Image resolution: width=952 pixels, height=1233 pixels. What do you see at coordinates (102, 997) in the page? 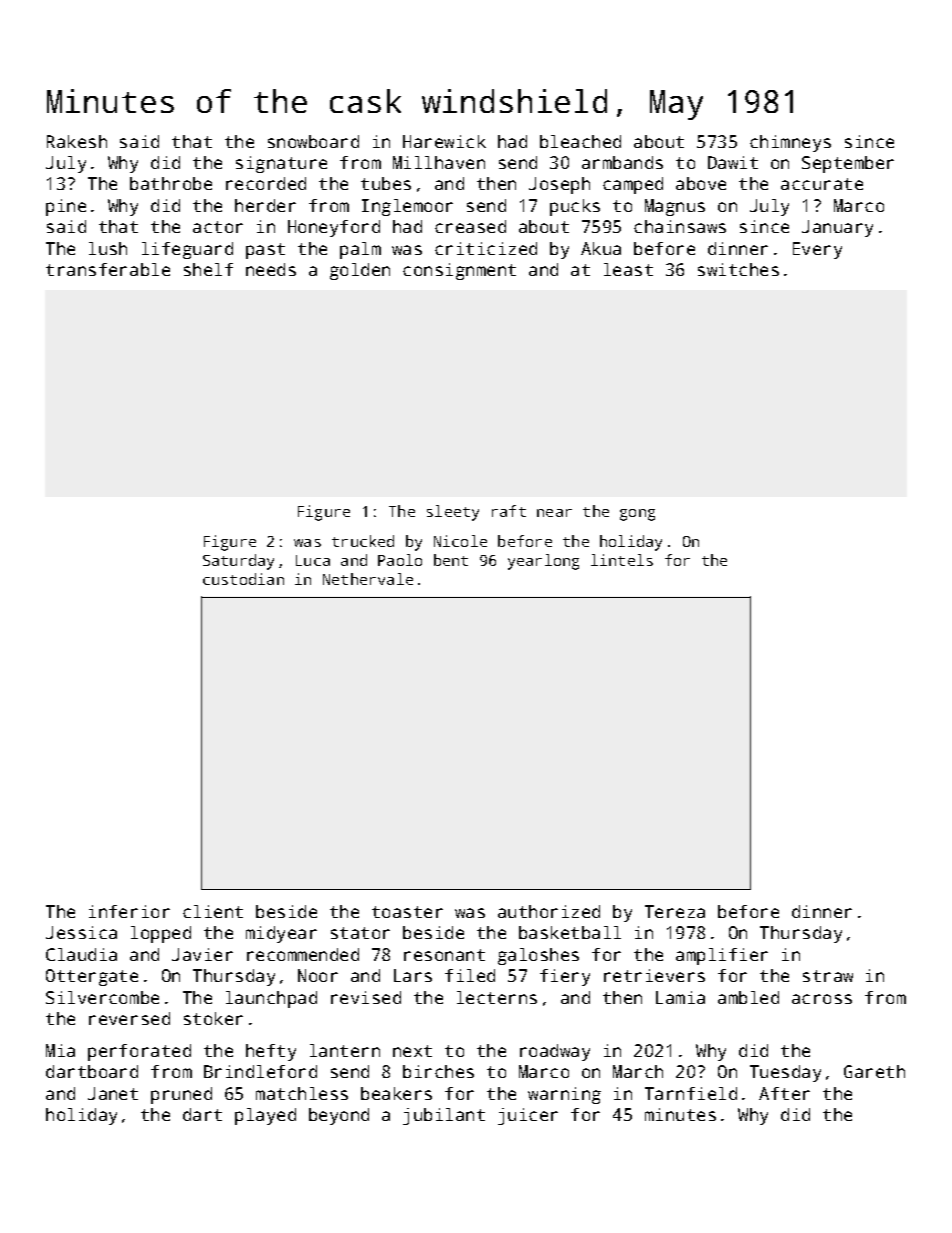
I see `Silvercombe` at bounding box center [102, 997].
